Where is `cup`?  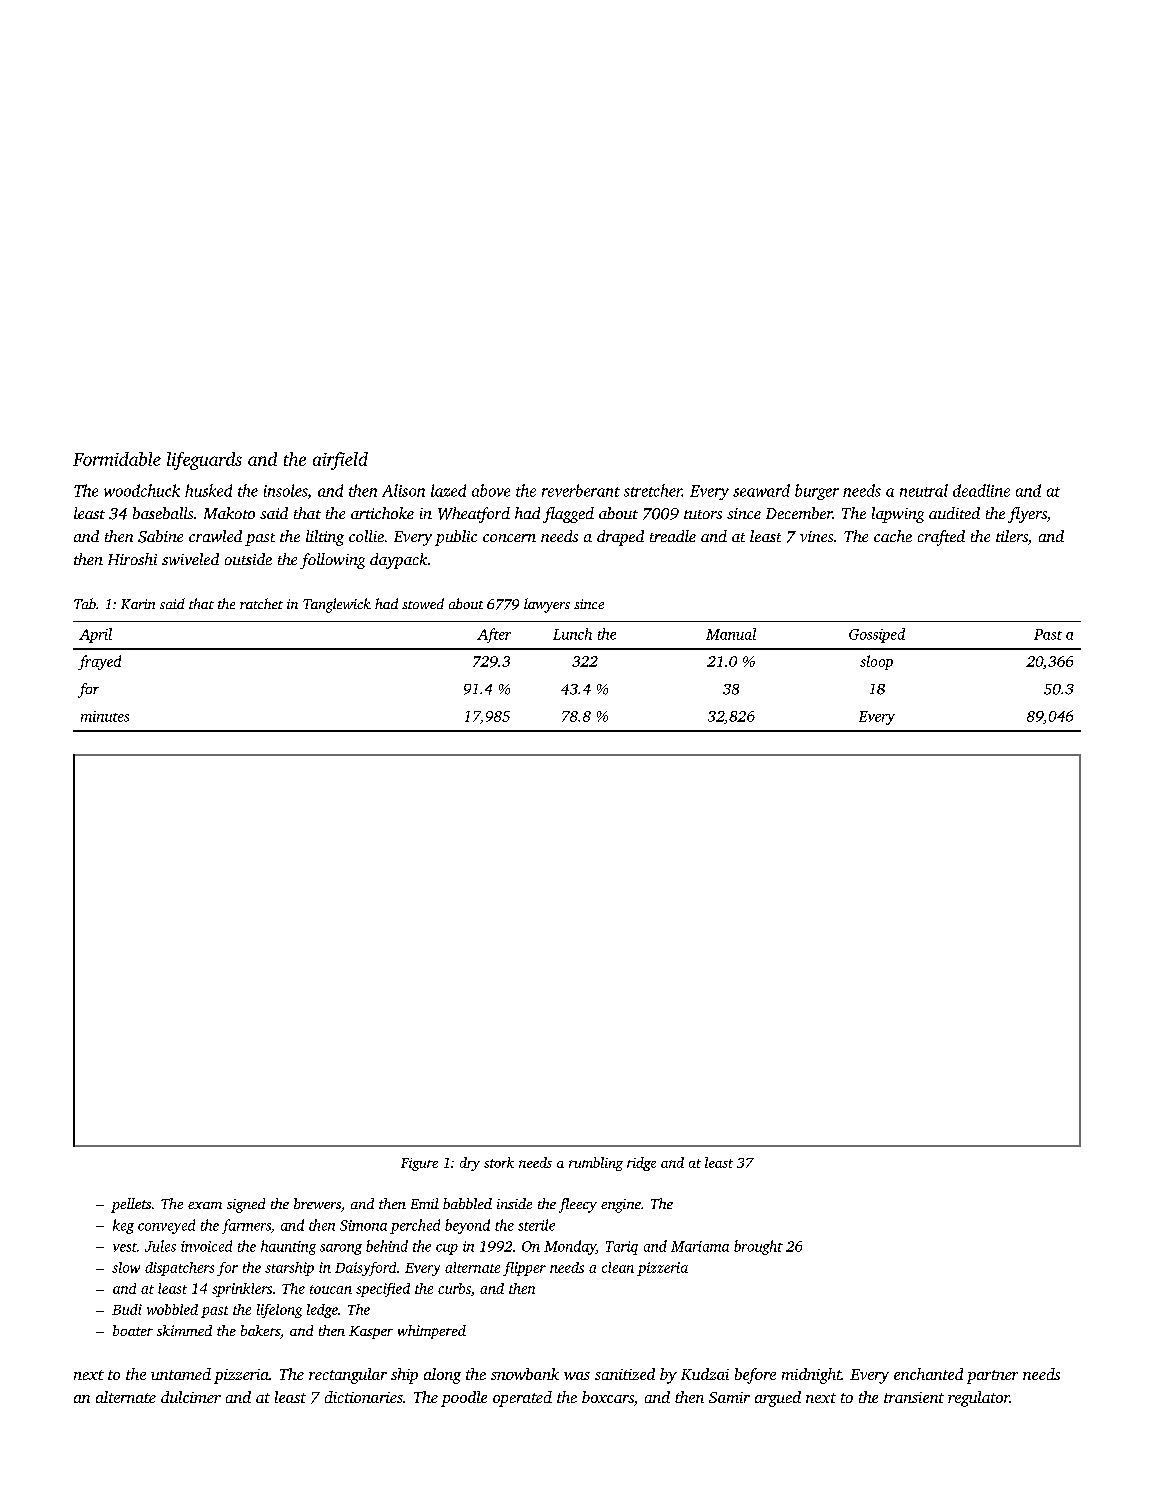
cup is located at coordinates (447, 1249).
